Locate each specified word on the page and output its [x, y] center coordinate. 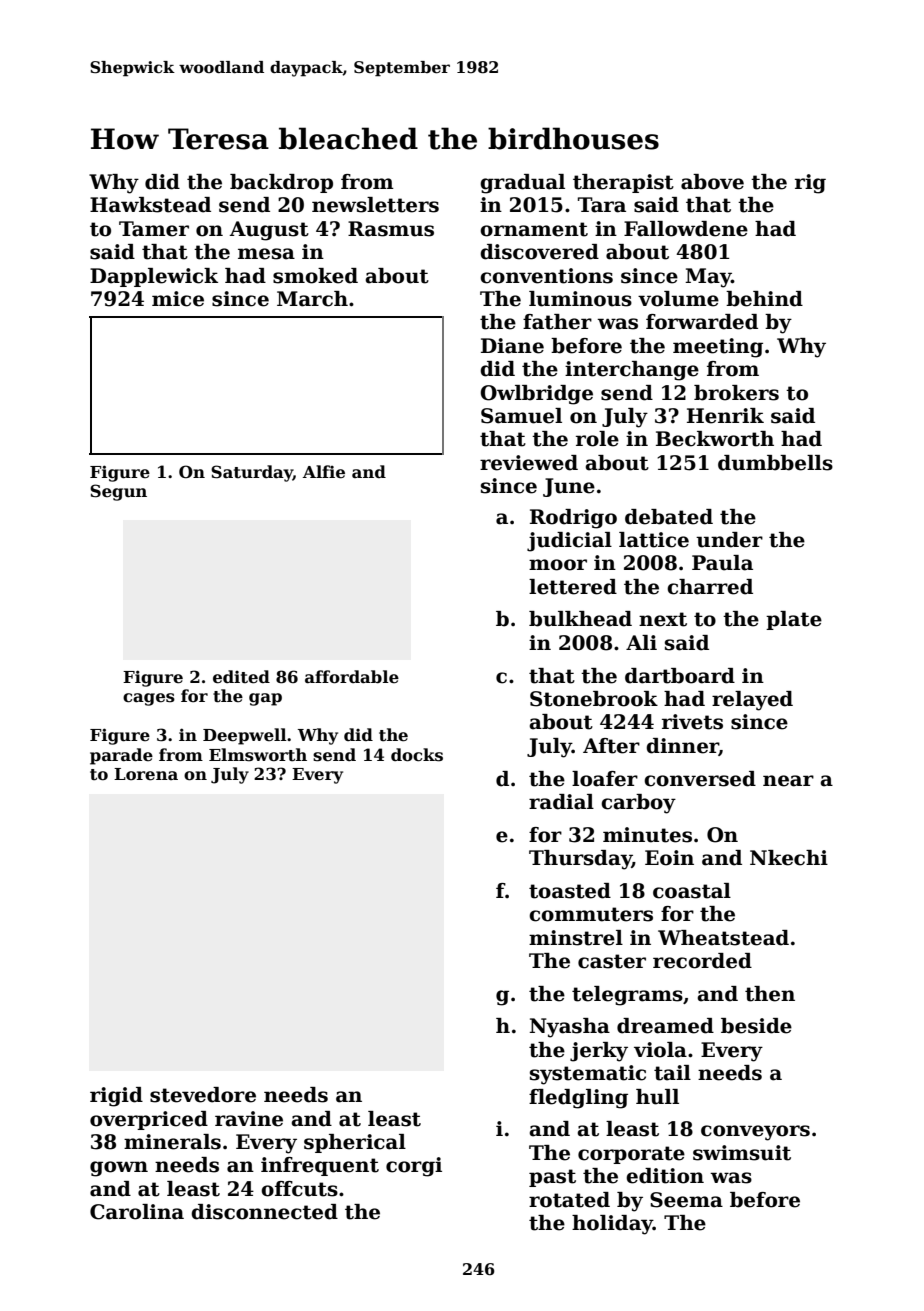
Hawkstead [150, 205]
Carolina [137, 1212]
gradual [522, 184]
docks [417, 755]
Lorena [146, 774]
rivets [692, 722]
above [712, 182]
